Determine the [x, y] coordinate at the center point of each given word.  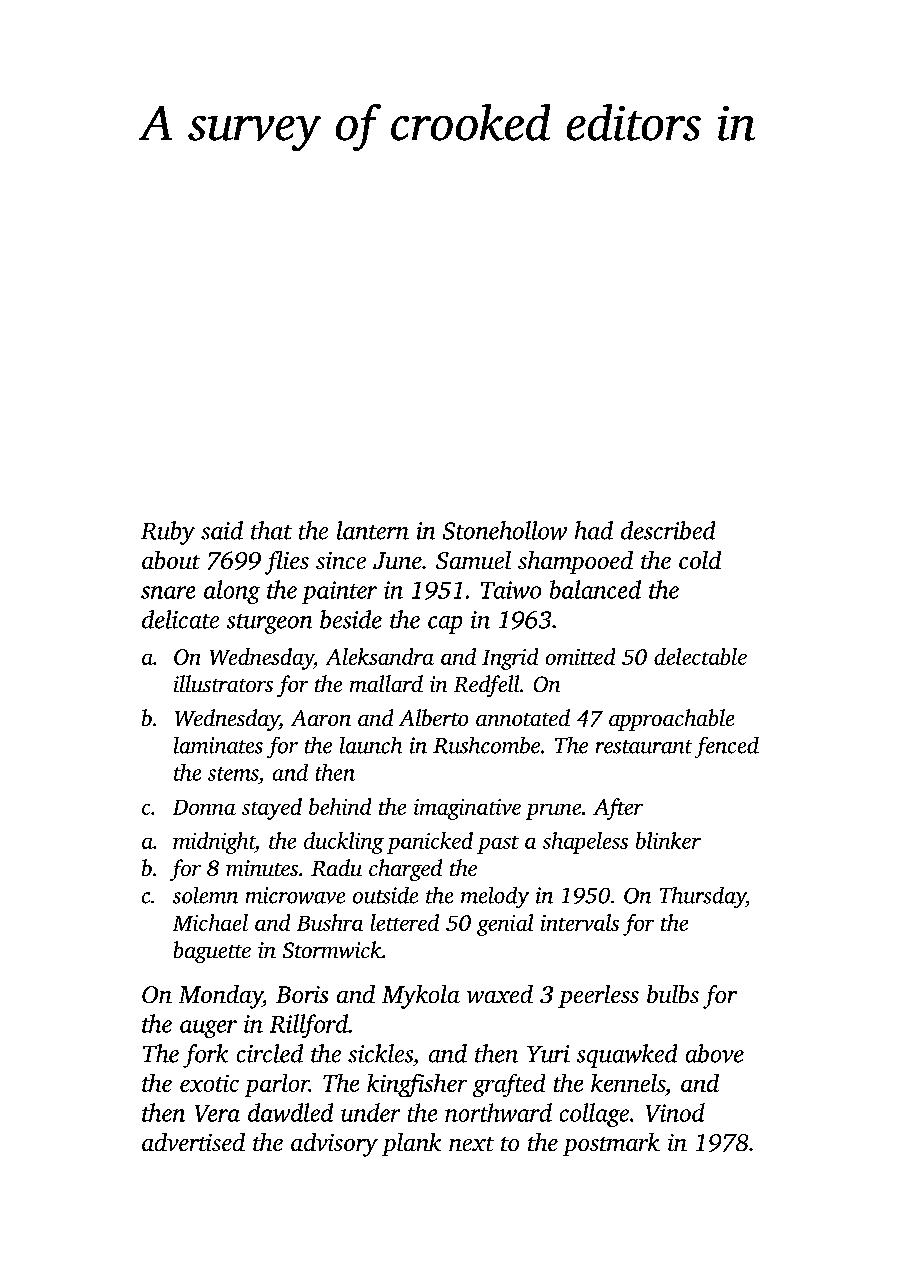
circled [270, 1053]
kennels [628, 1083]
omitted [580, 656]
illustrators [223, 683]
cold [700, 560]
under [370, 1112]
